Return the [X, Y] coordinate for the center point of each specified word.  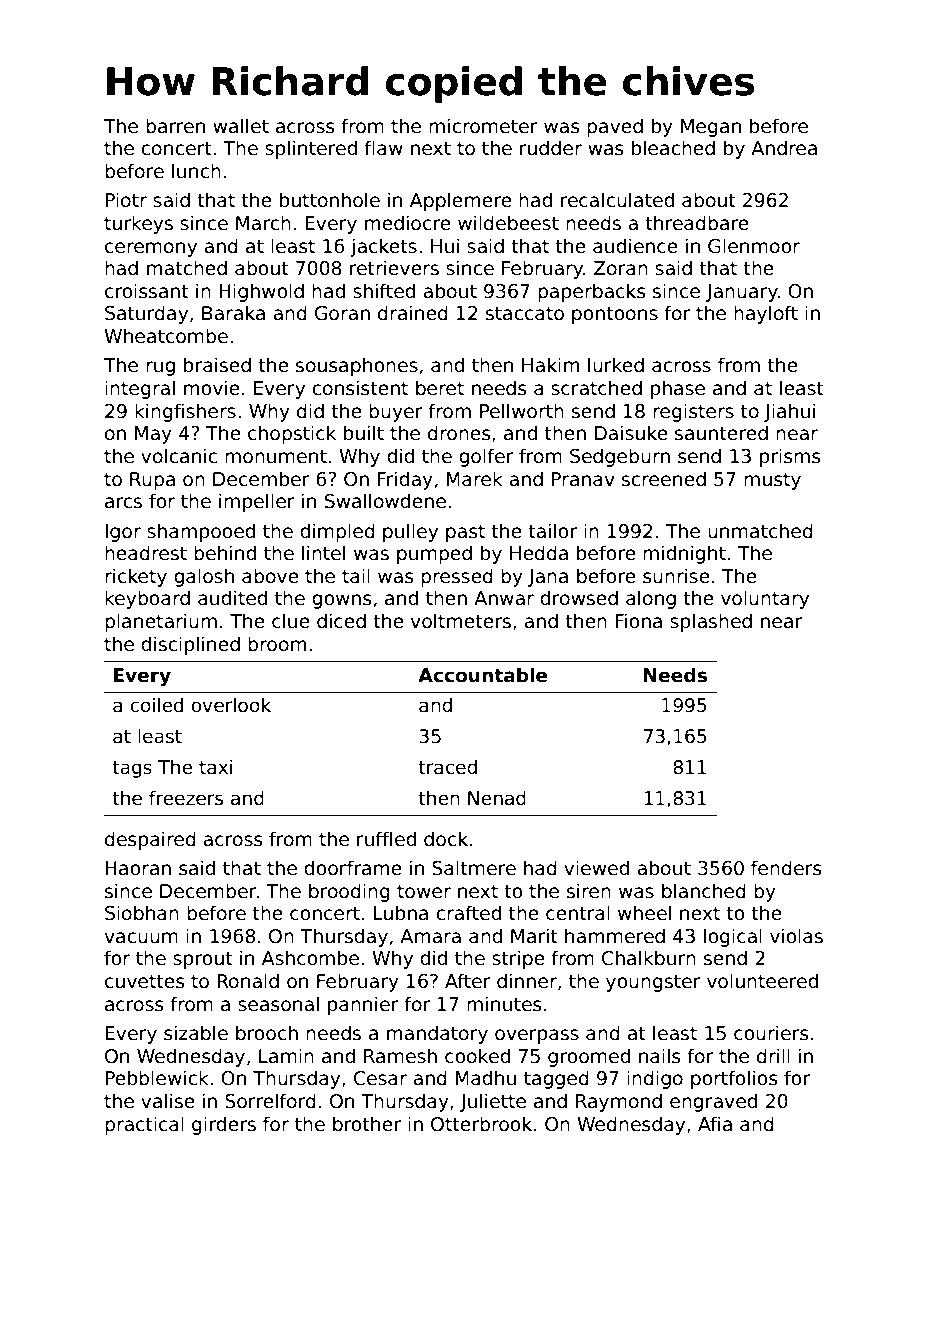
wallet [241, 126]
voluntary [765, 599]
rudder [551, 148]
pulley [410, 532]
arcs [123, 503]
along [651, 599]
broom [277, 644]
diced [341, 621]
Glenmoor [754, 246]
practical [144, 1125]
